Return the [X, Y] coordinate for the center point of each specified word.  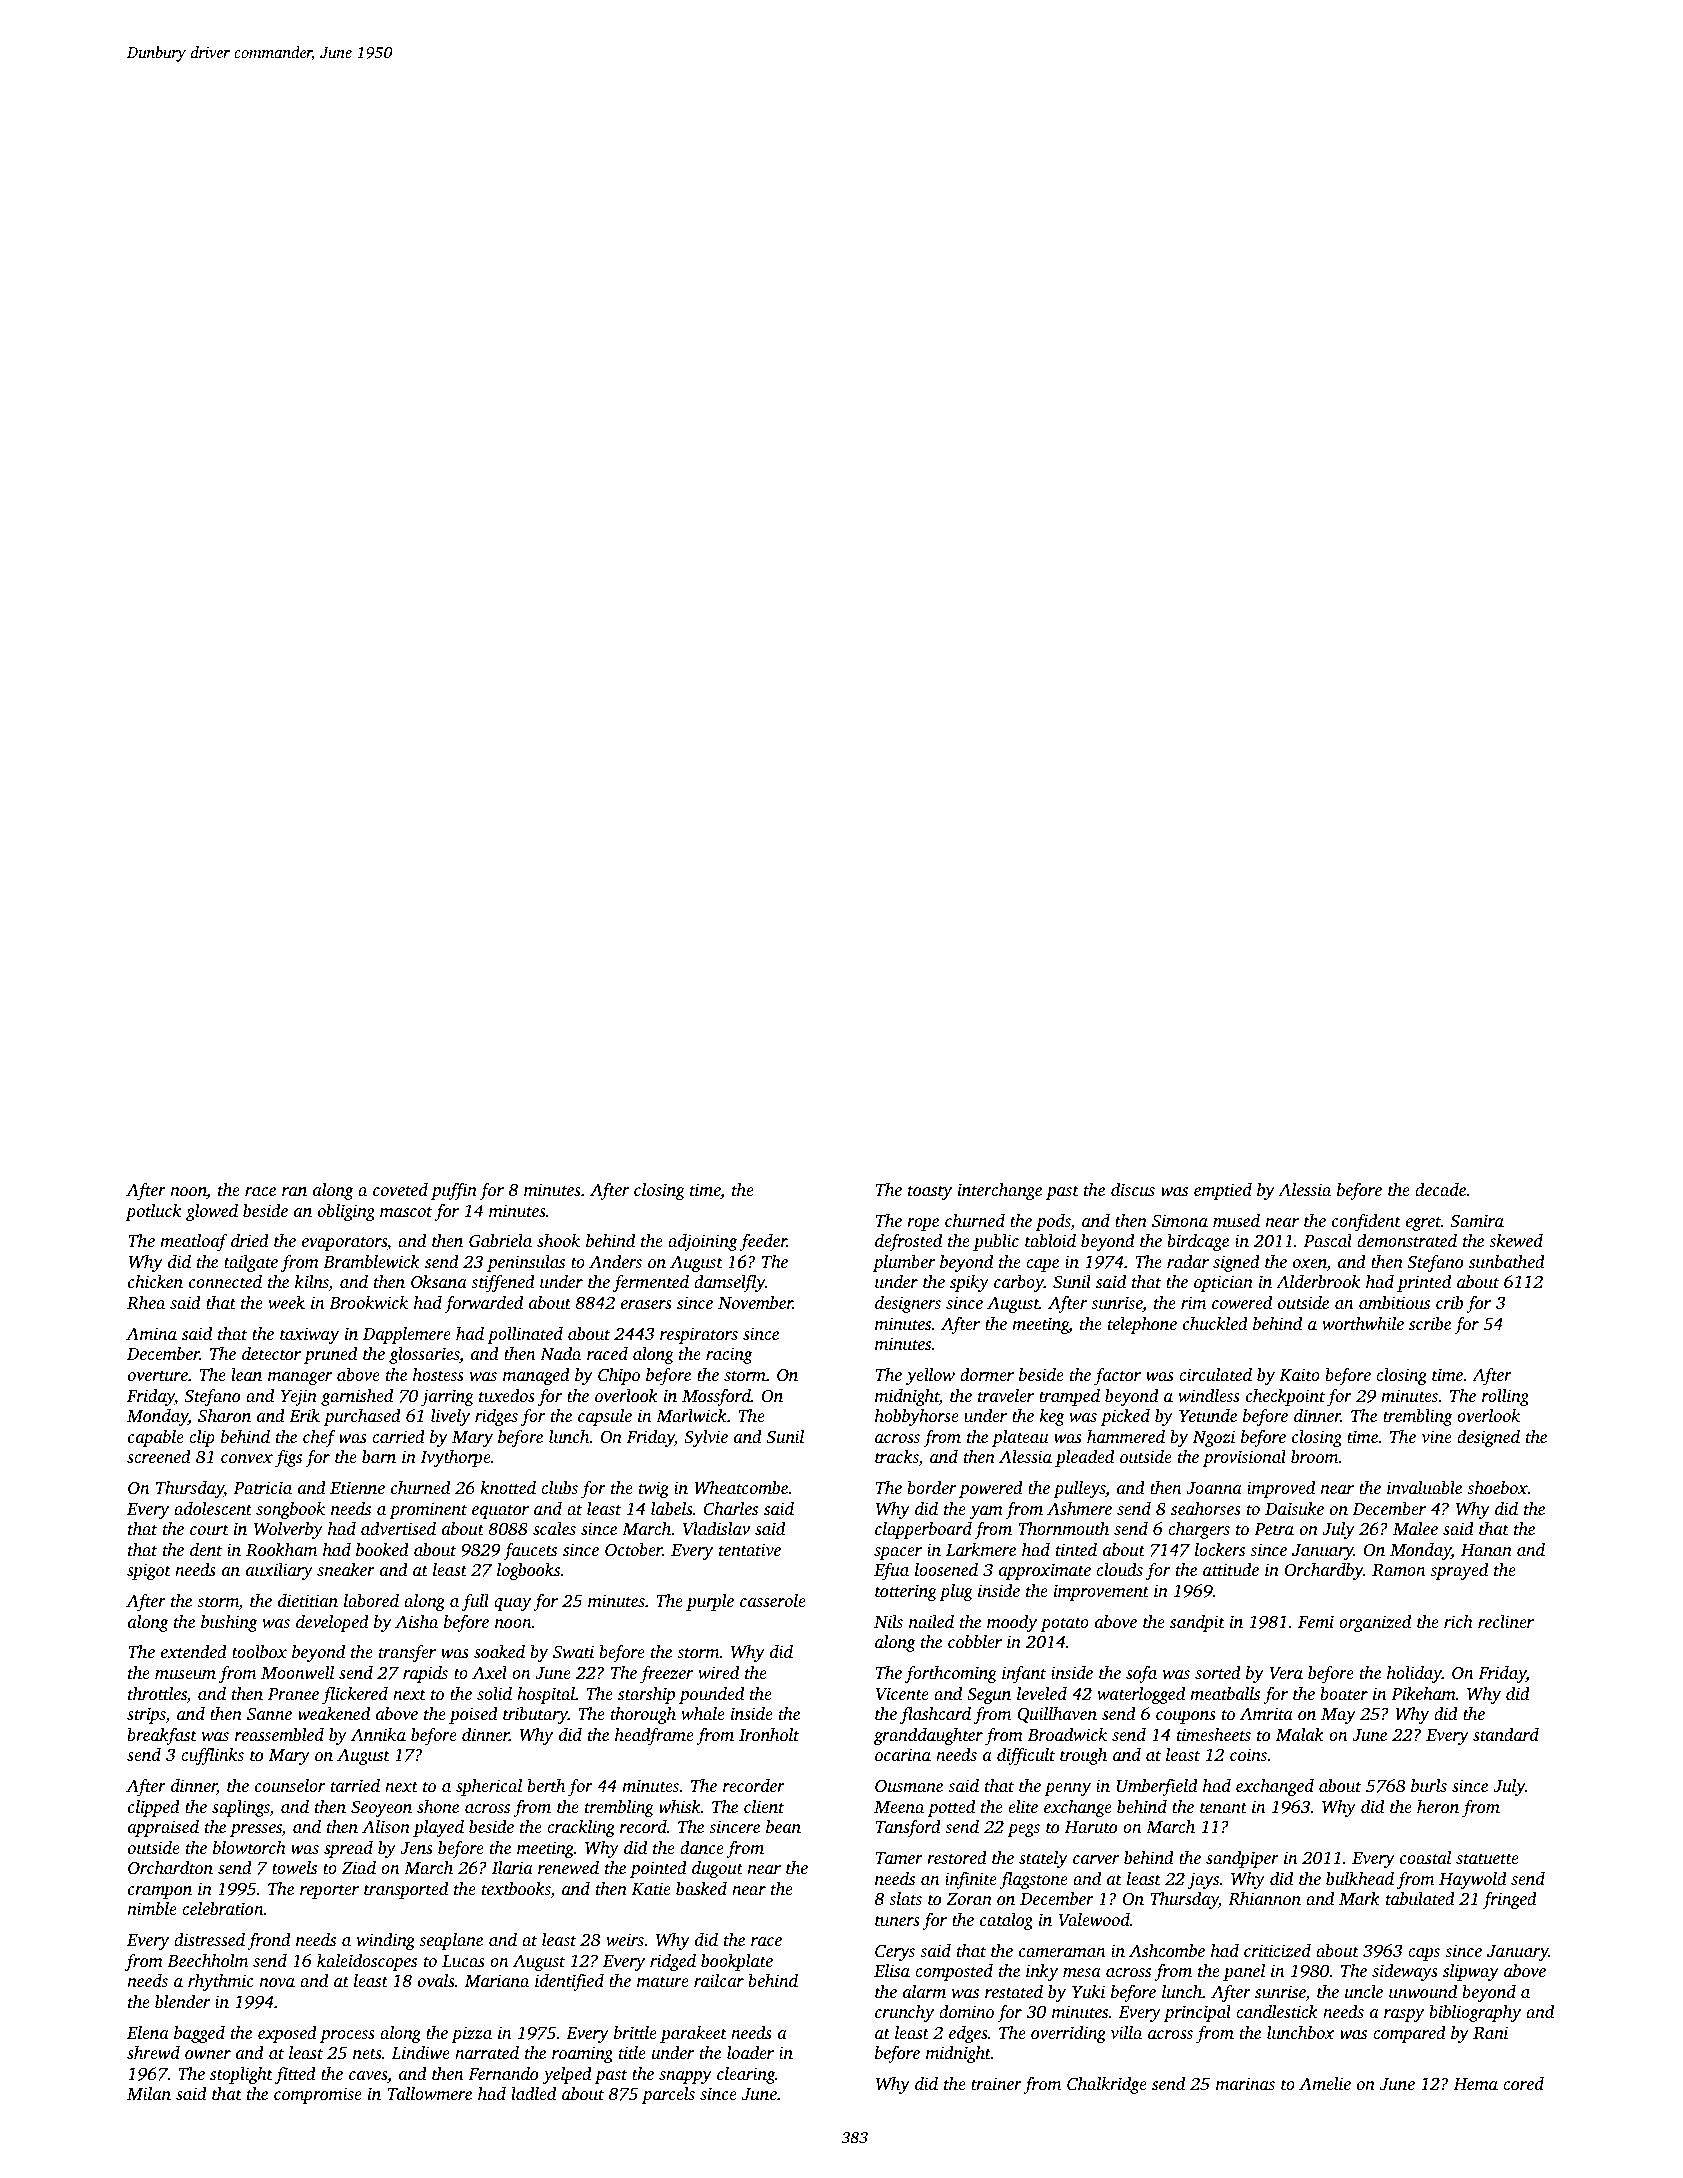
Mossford [716, 1397]
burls [1429, 1785]
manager [300, 1378]
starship [646, 1695]
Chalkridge [1107, 2085]
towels [294, 1867]
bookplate [737, 1962]
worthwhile [1363, 1323]
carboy [1019, 1283]
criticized [1277, 1950]
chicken [155, 1281]
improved [1281, 1489]
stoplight [241, 2075]
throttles [157, 1695]
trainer [996, 2083]
